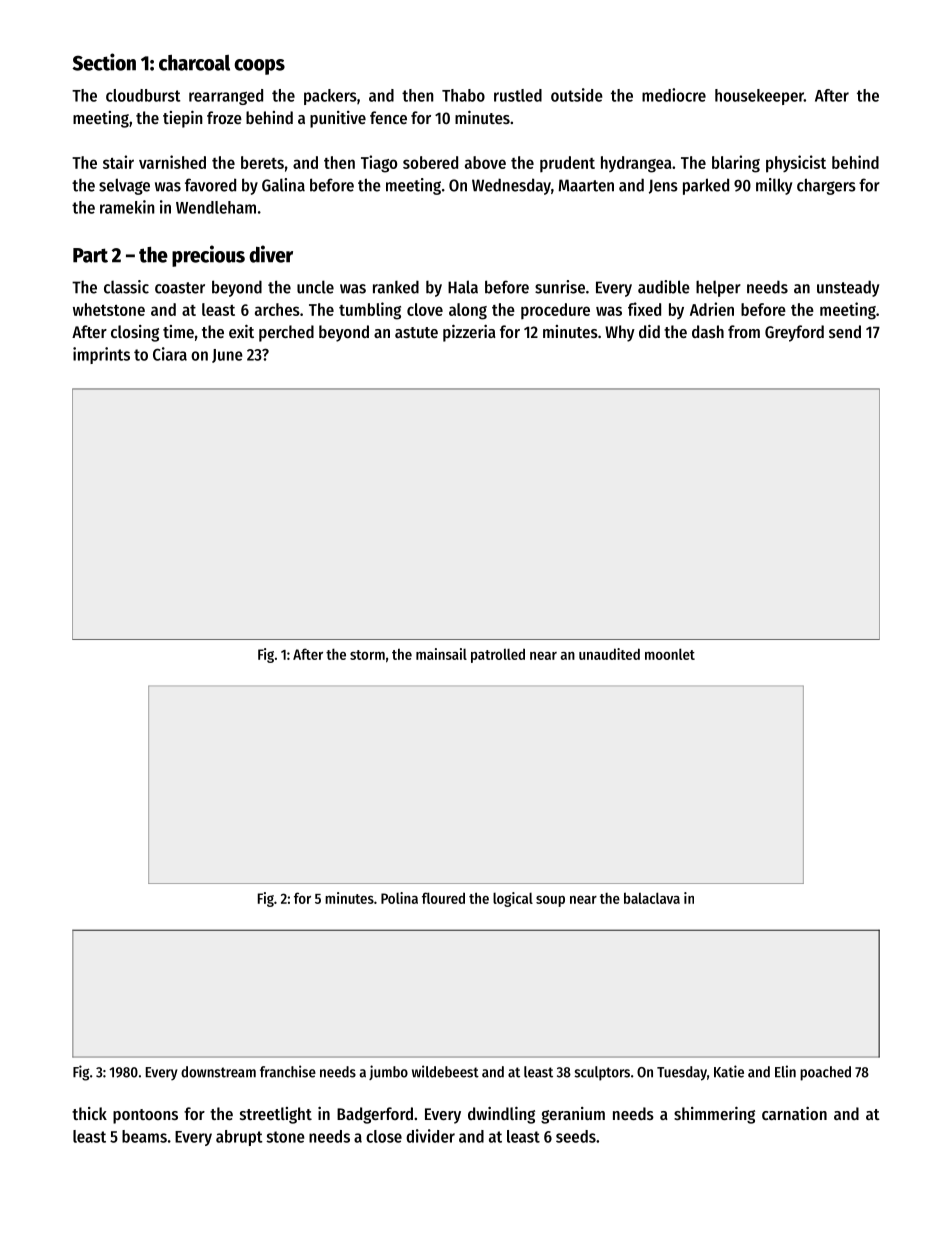  What do you see at coordinates (144, 1136) in the screenshot?
I see `beams` at bounding box center [144, 1136].
